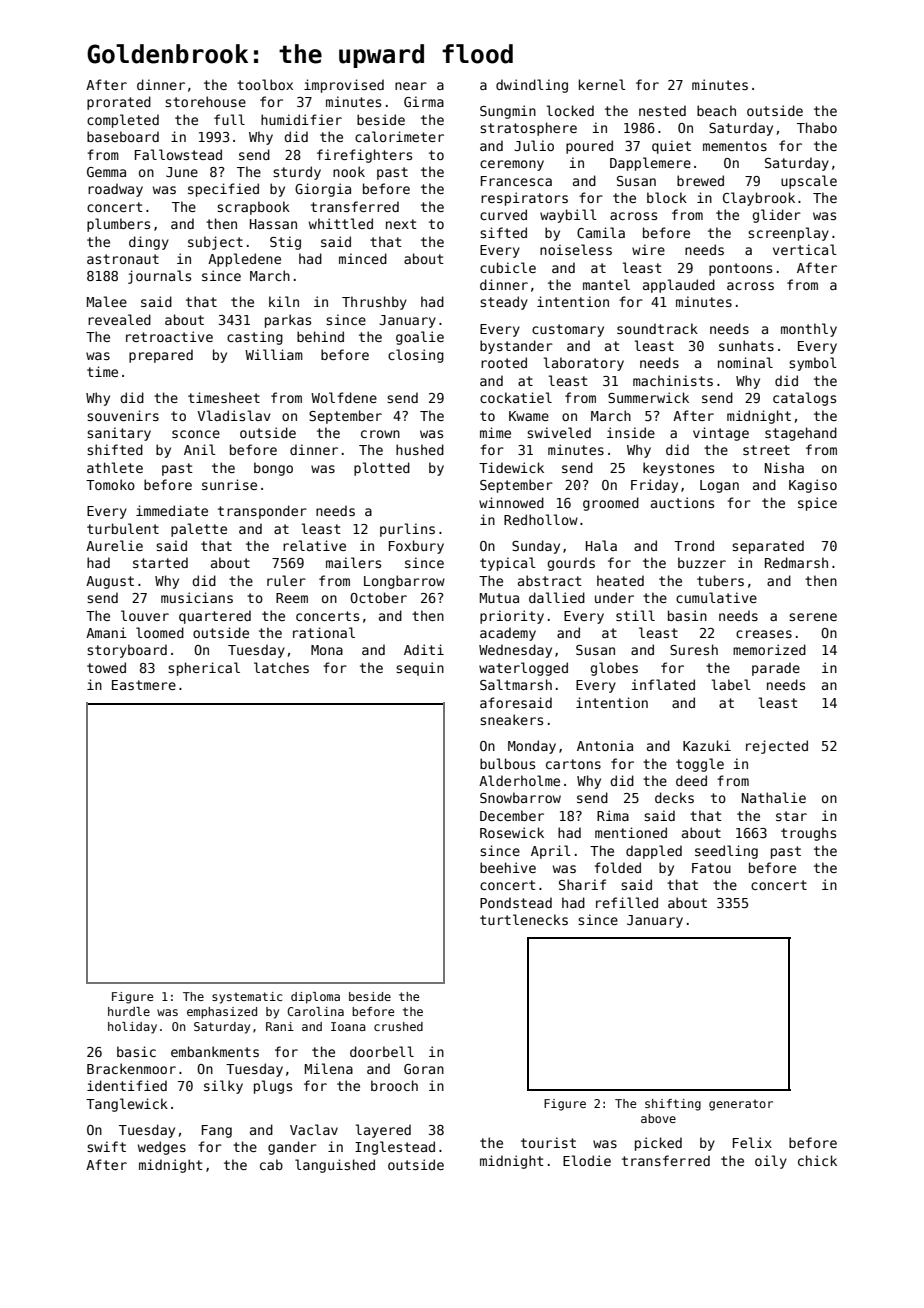 Image resolution: width=924 pixels, height=1308 pixels. Describe the element at coordinates (508, 867) in the screenshot. I see `beehive` at that location.
